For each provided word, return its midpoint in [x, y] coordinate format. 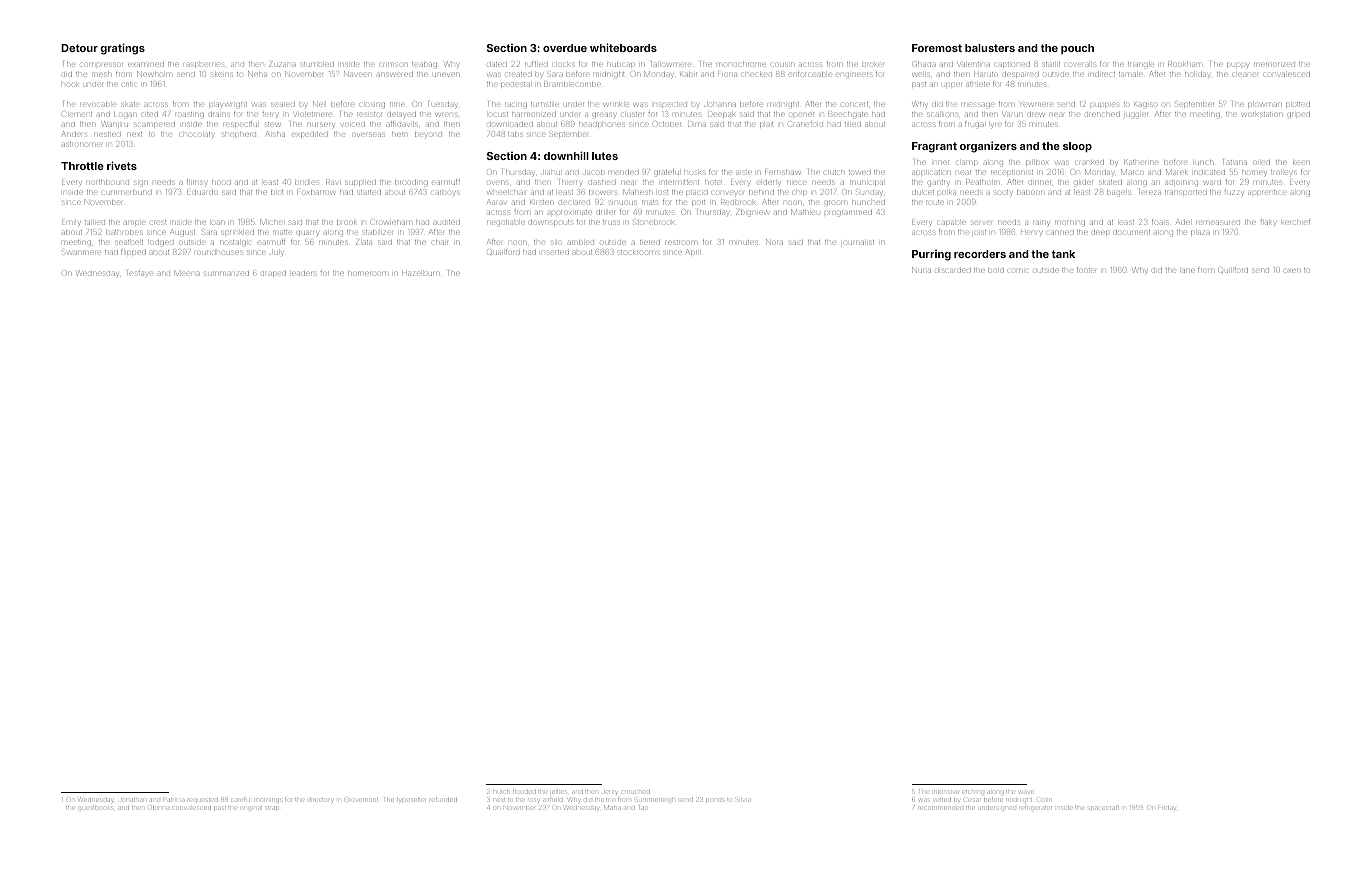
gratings [122, 49]
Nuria [921, 270]
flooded [524, 792]
